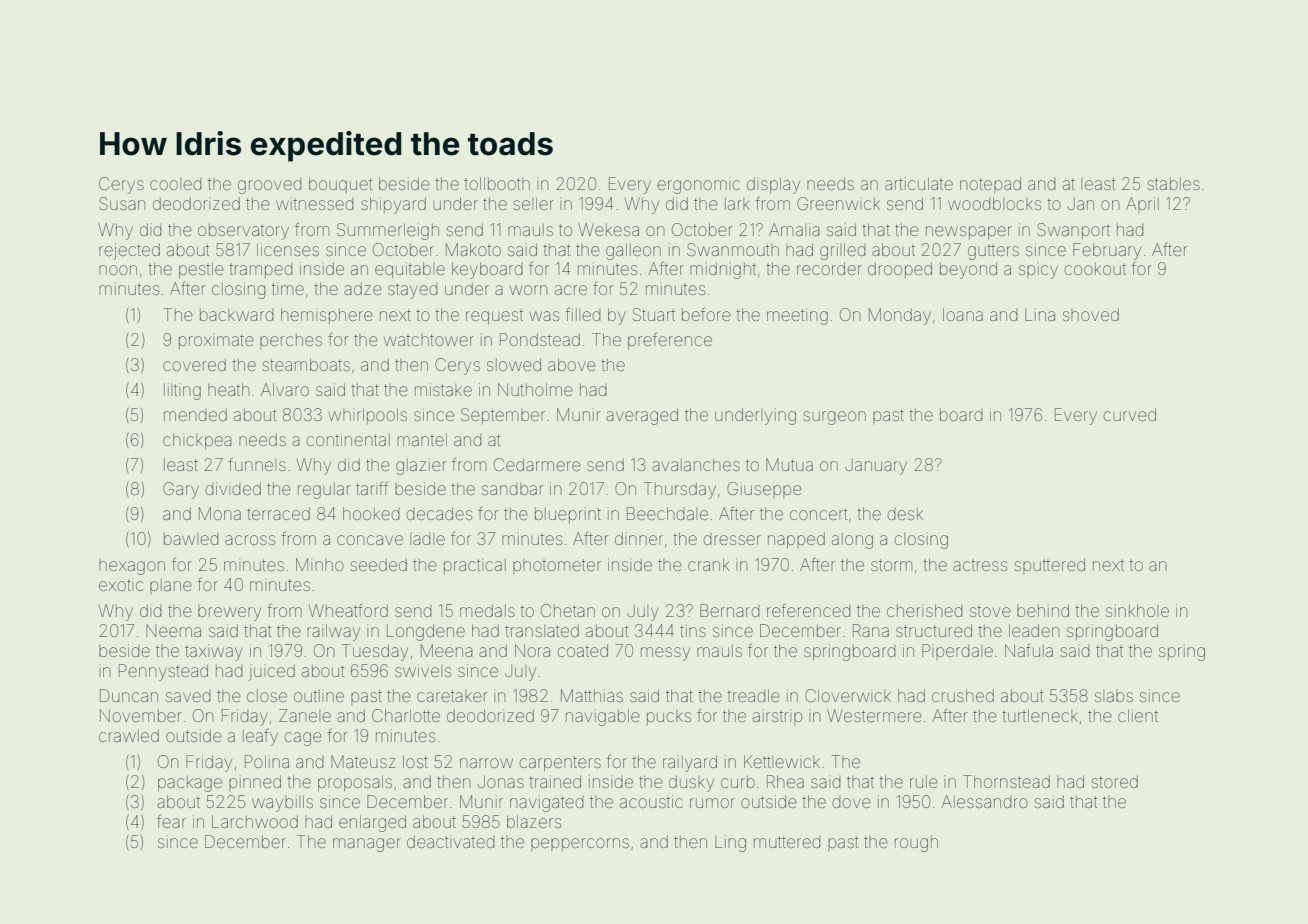 The height and width of the document is (924, 1308). I want to click on brewery, so click(229, 613).
